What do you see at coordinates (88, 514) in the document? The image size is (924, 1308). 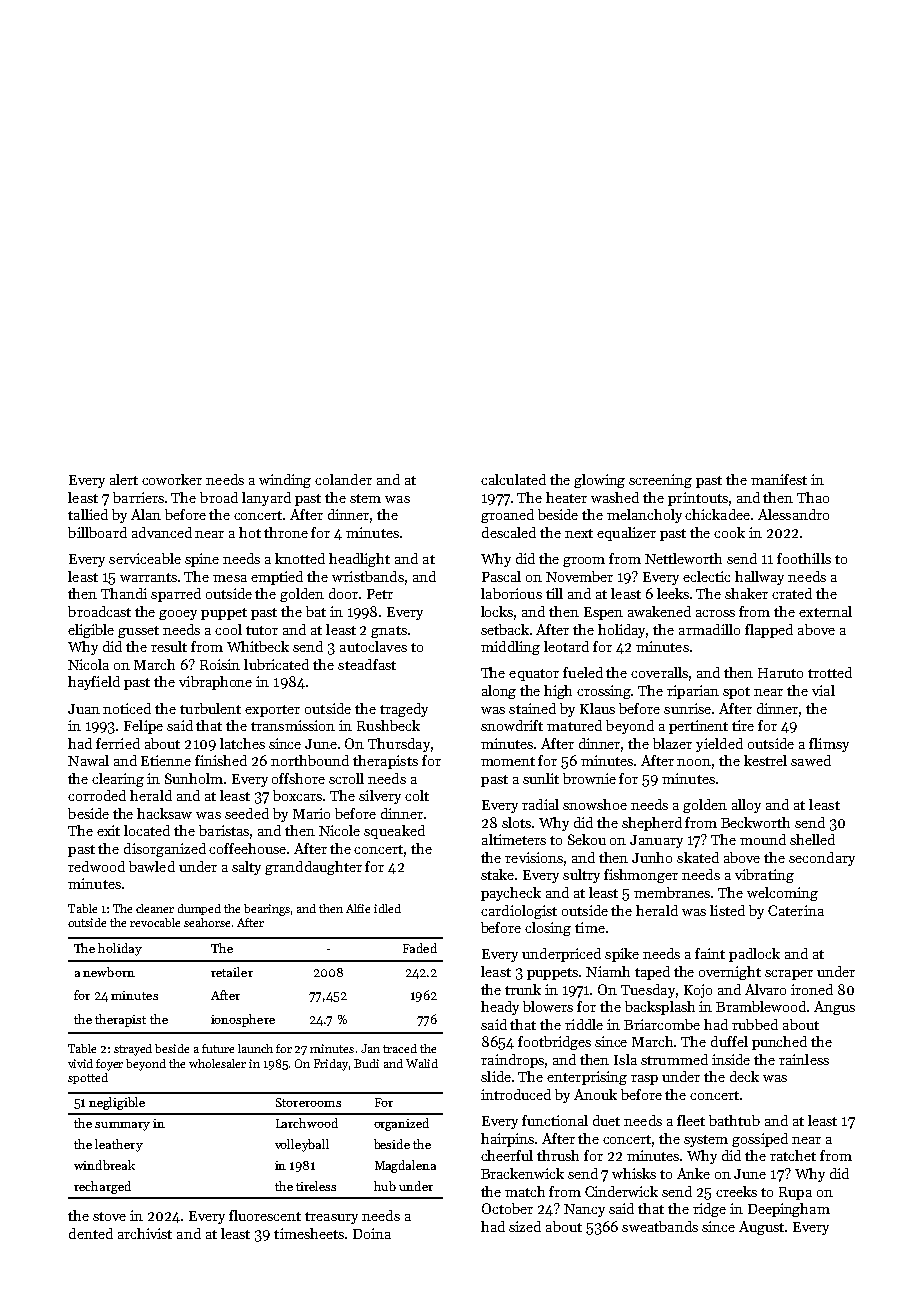 I see `tallied` at bounding box center [88, 514].
